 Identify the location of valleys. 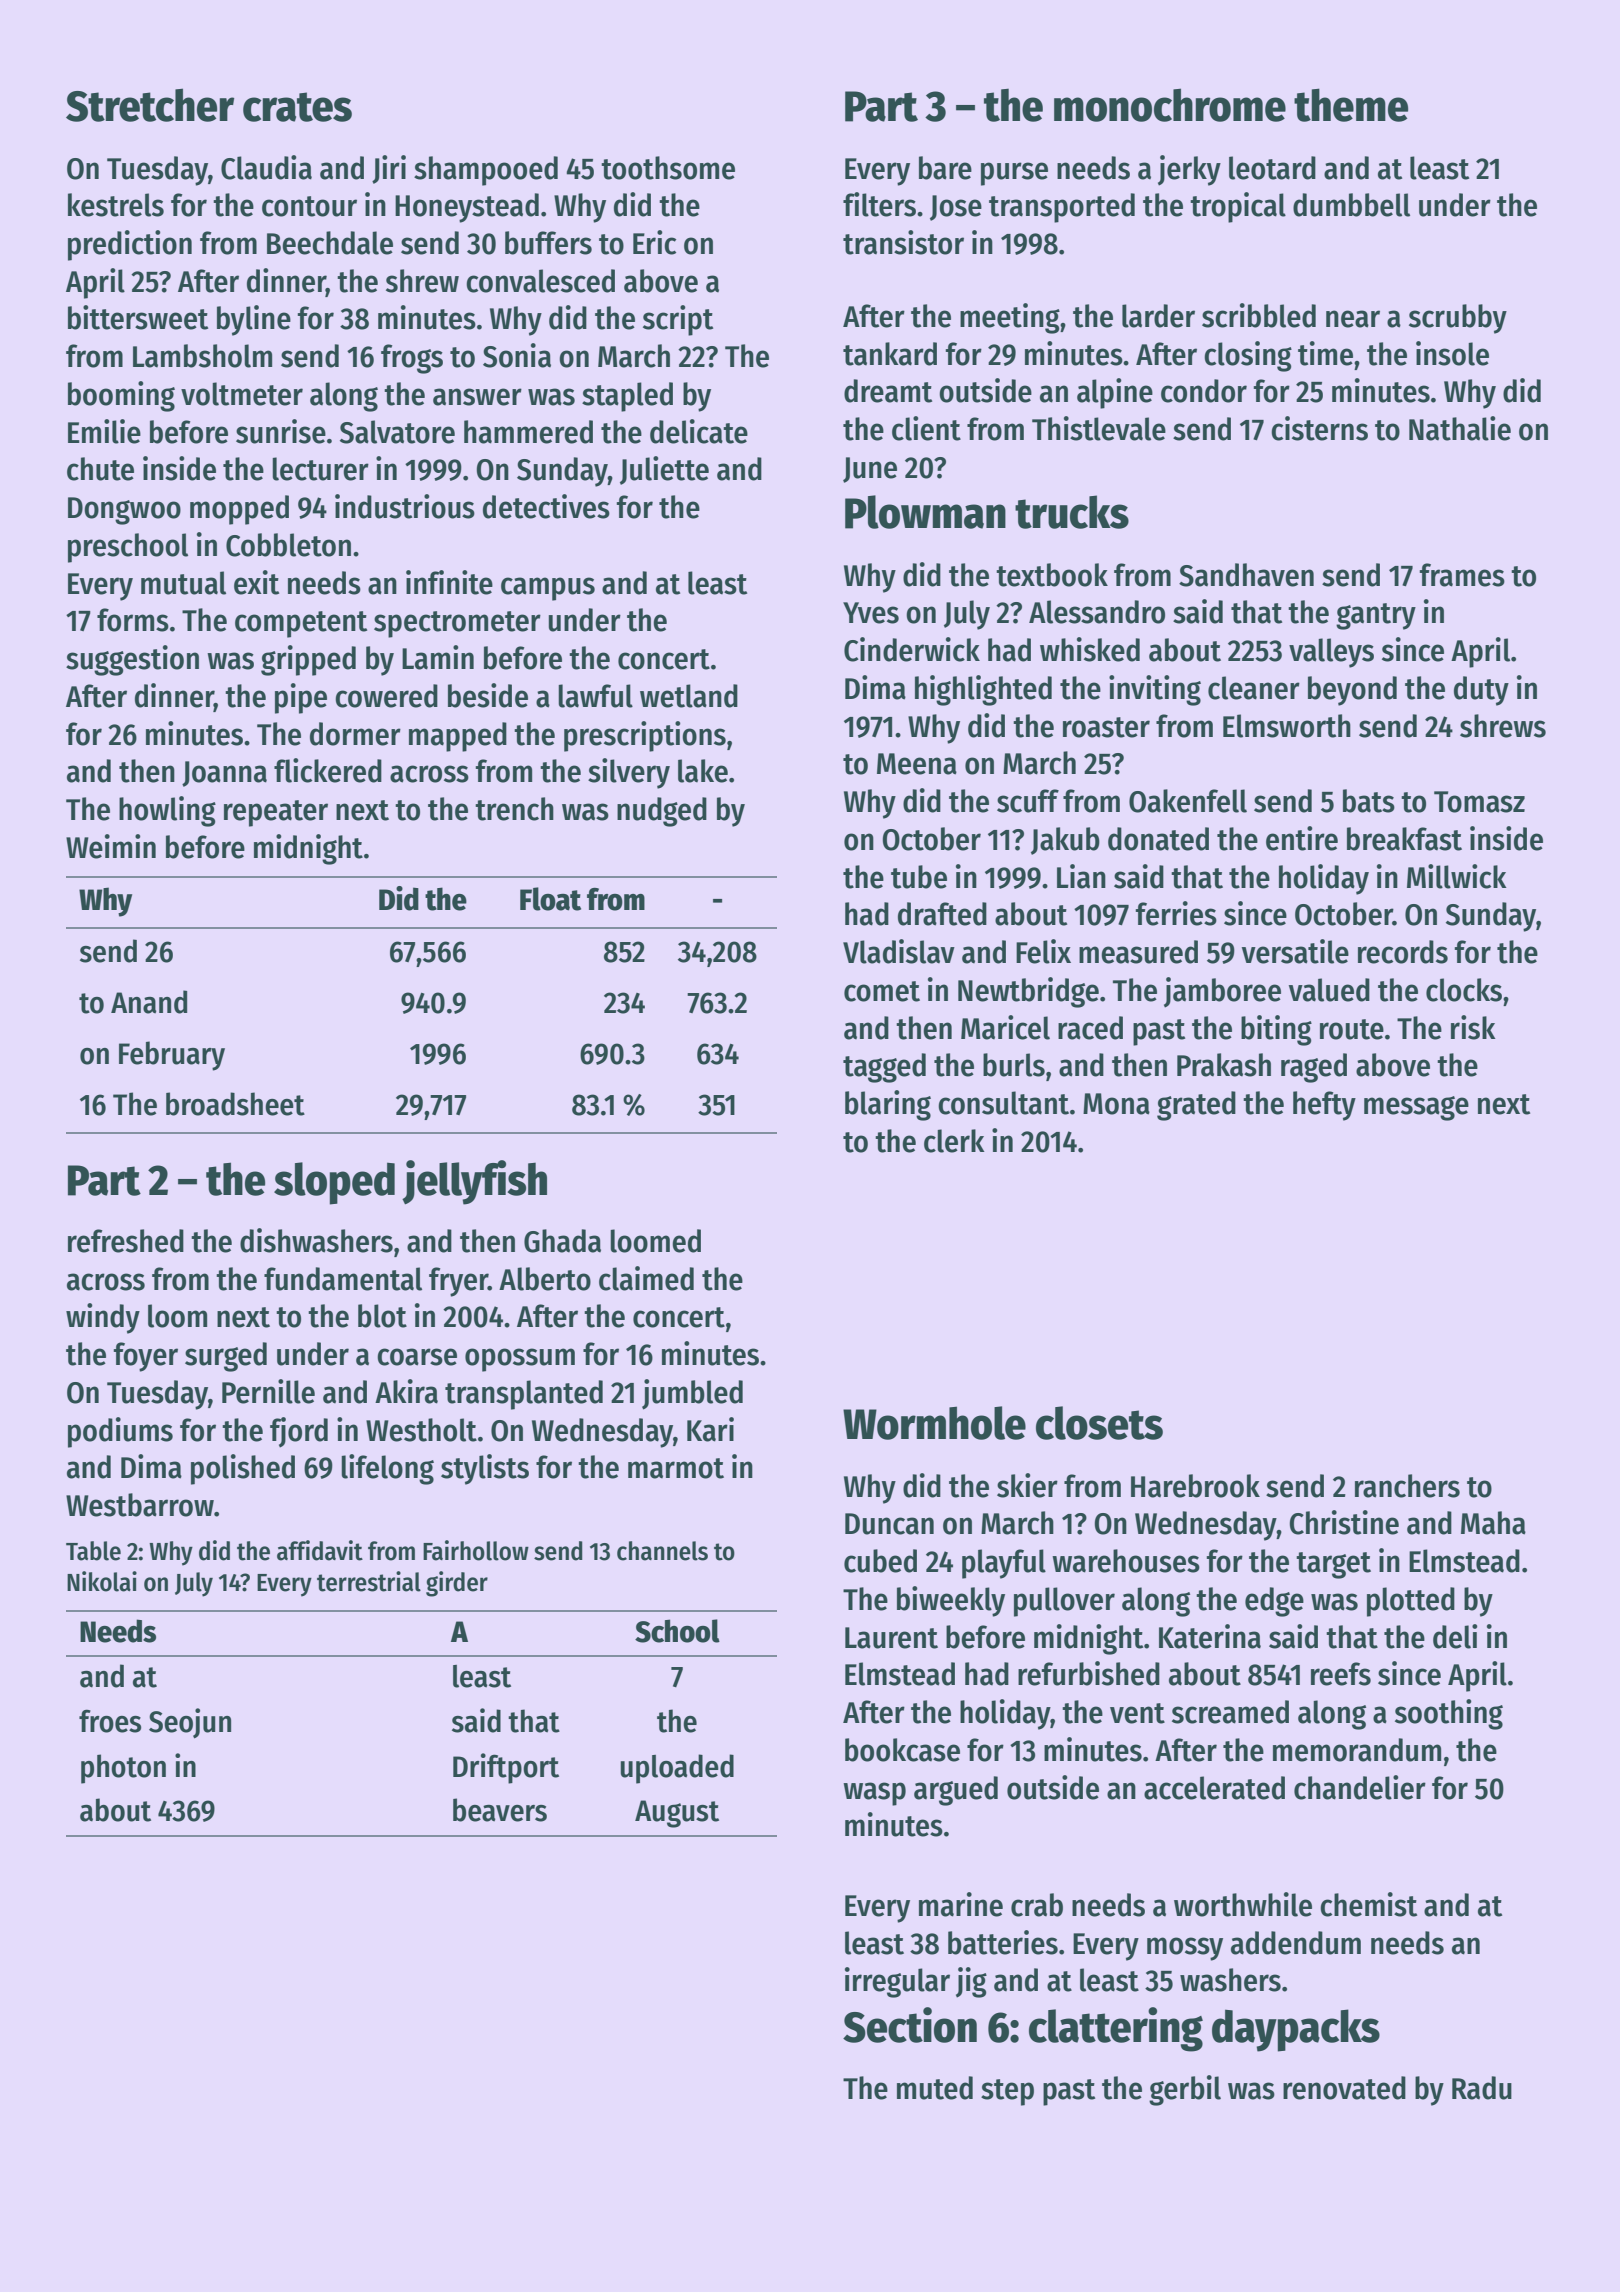
(1331, 653).
